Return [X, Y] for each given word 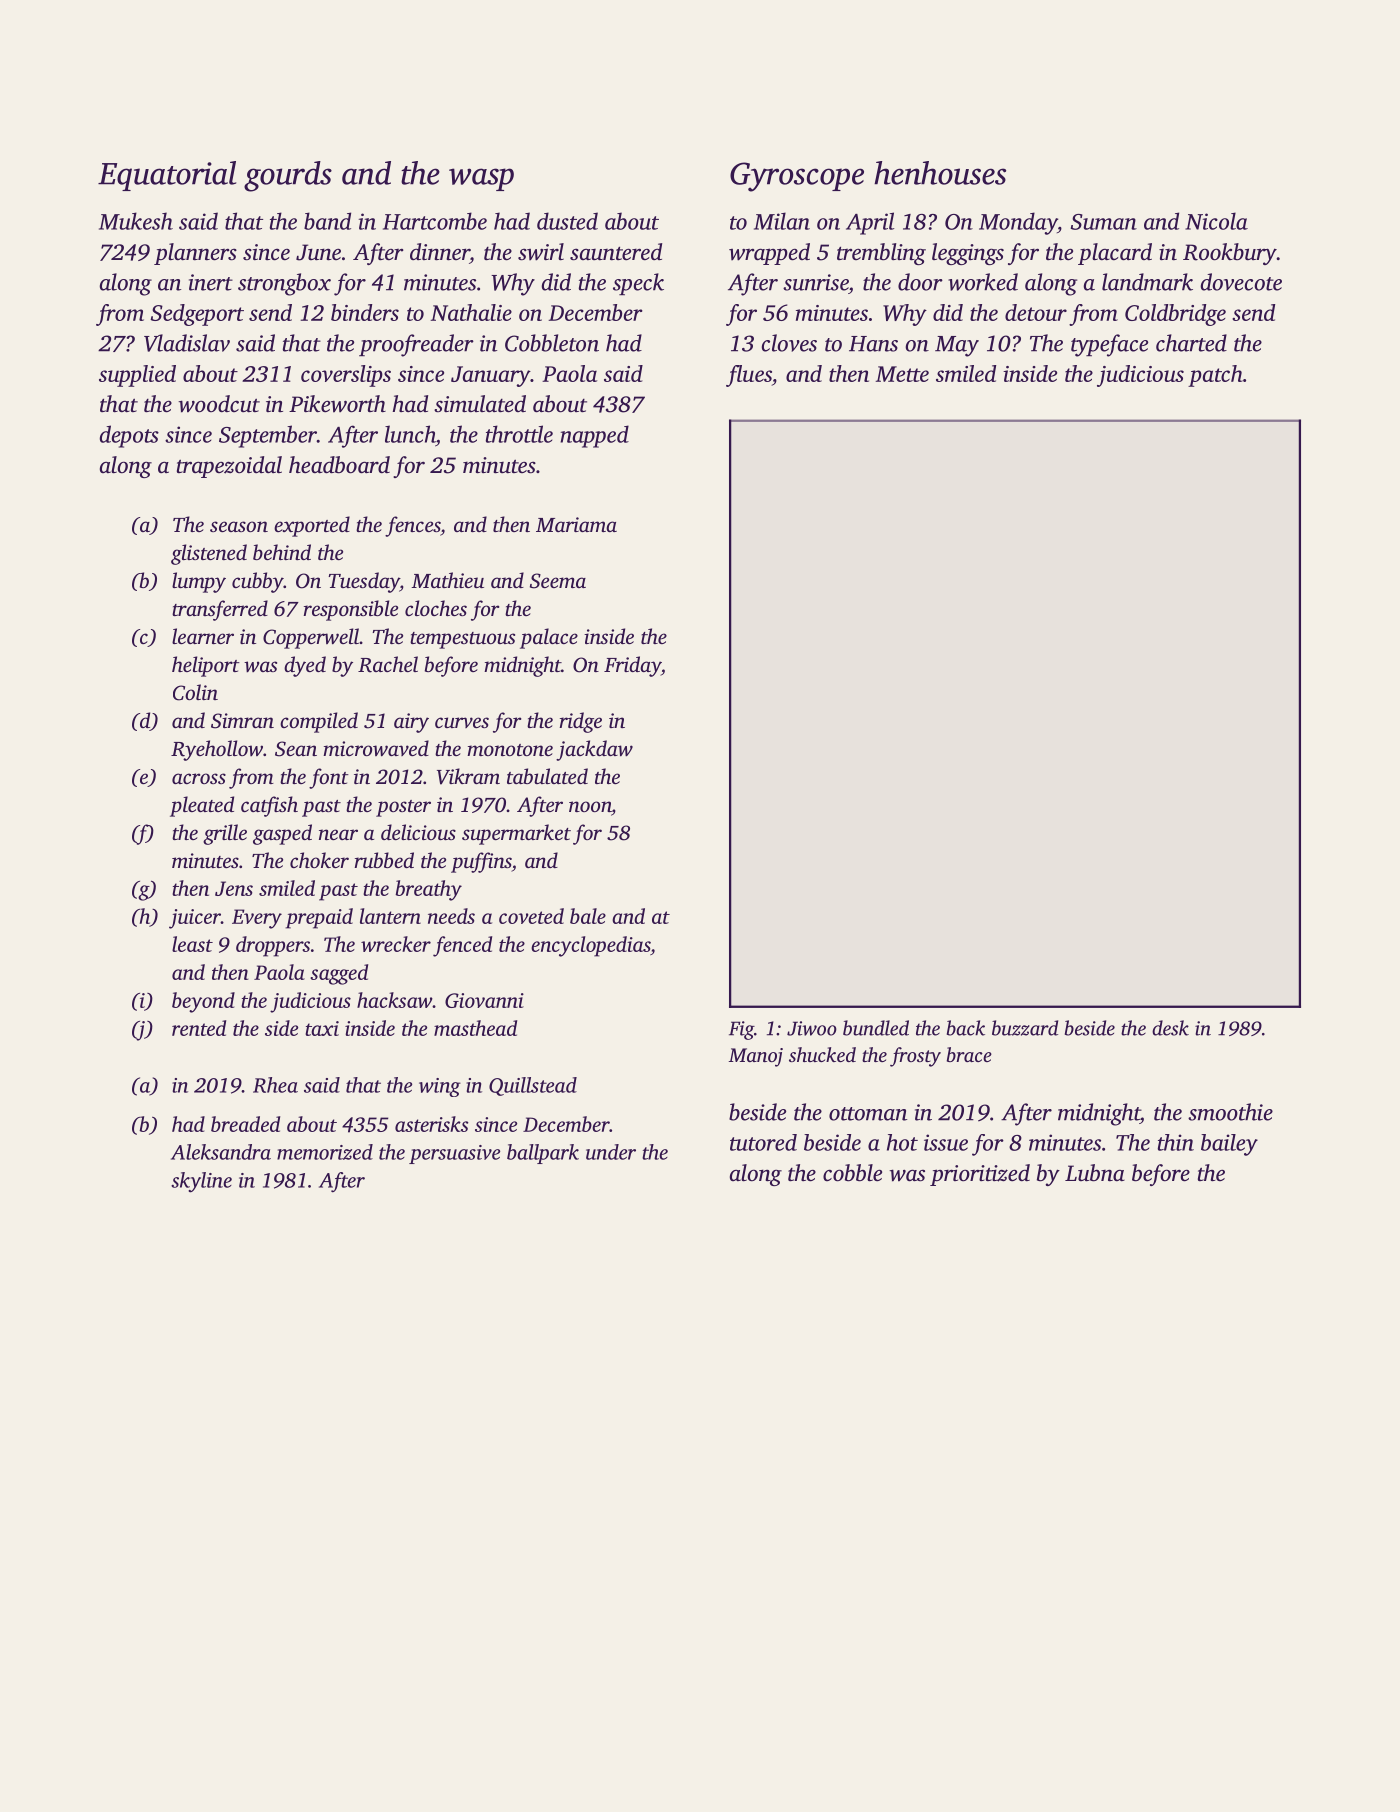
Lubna [1095, 1173]
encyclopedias [590, 946]
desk [1170, 1028]
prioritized [980, 1175]
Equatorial [167, 176]
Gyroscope [797, 177]
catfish [269, 806]
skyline [201, 1182]
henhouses [940, 173]
